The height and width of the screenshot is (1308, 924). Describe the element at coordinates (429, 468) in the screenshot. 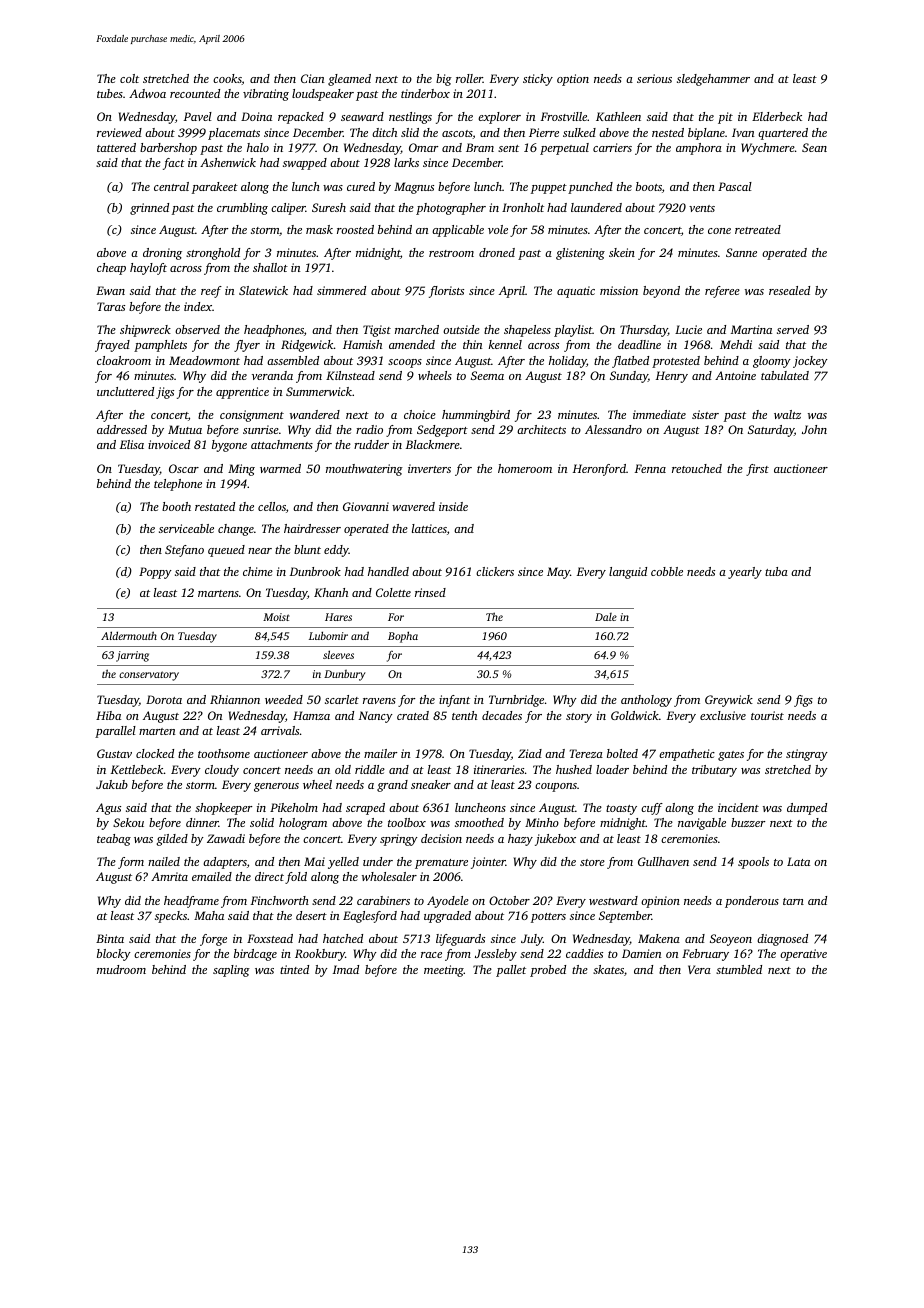

I see `inverters` at that location.
